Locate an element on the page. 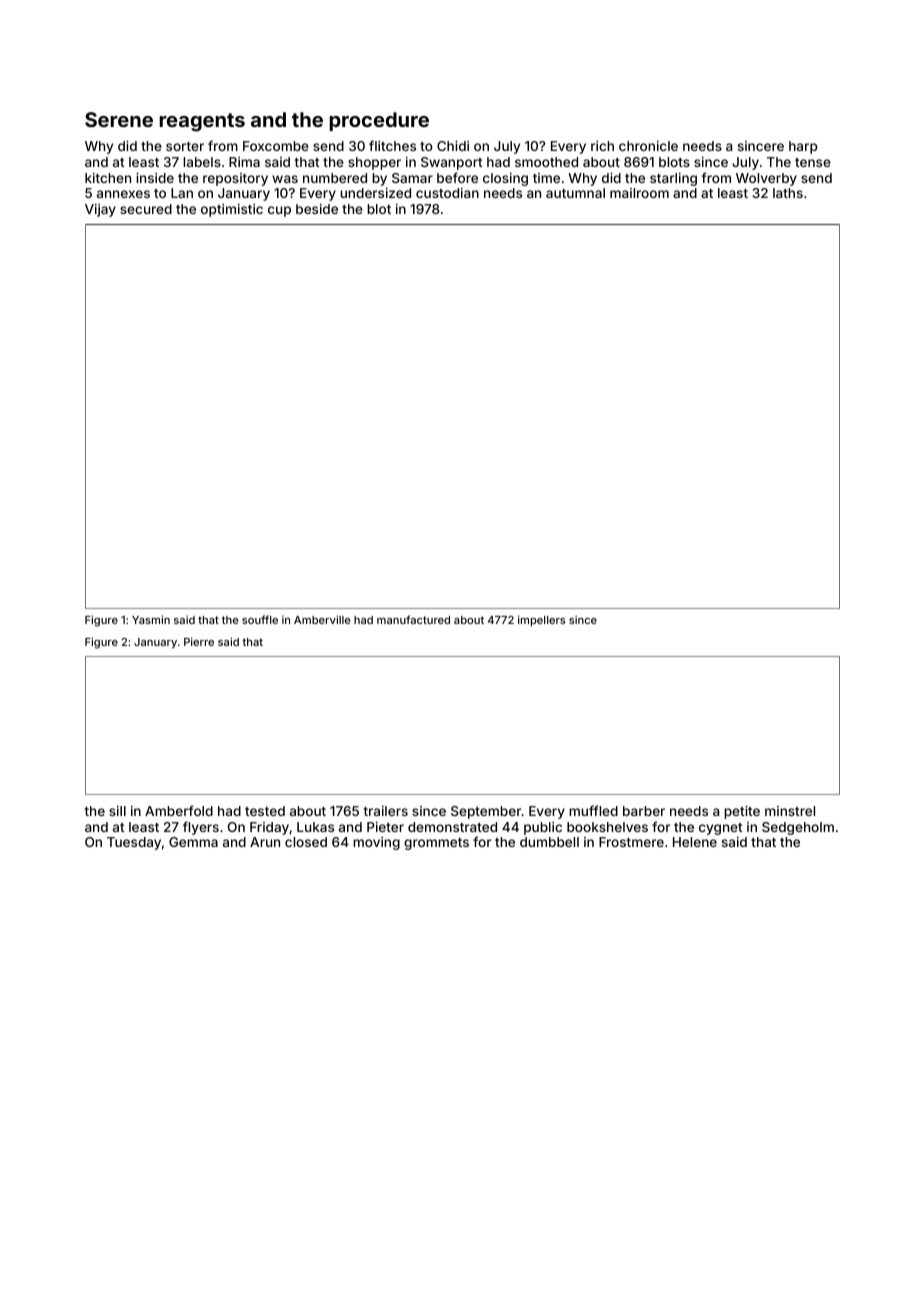  Pierre is located at coordinates (199, 641).
